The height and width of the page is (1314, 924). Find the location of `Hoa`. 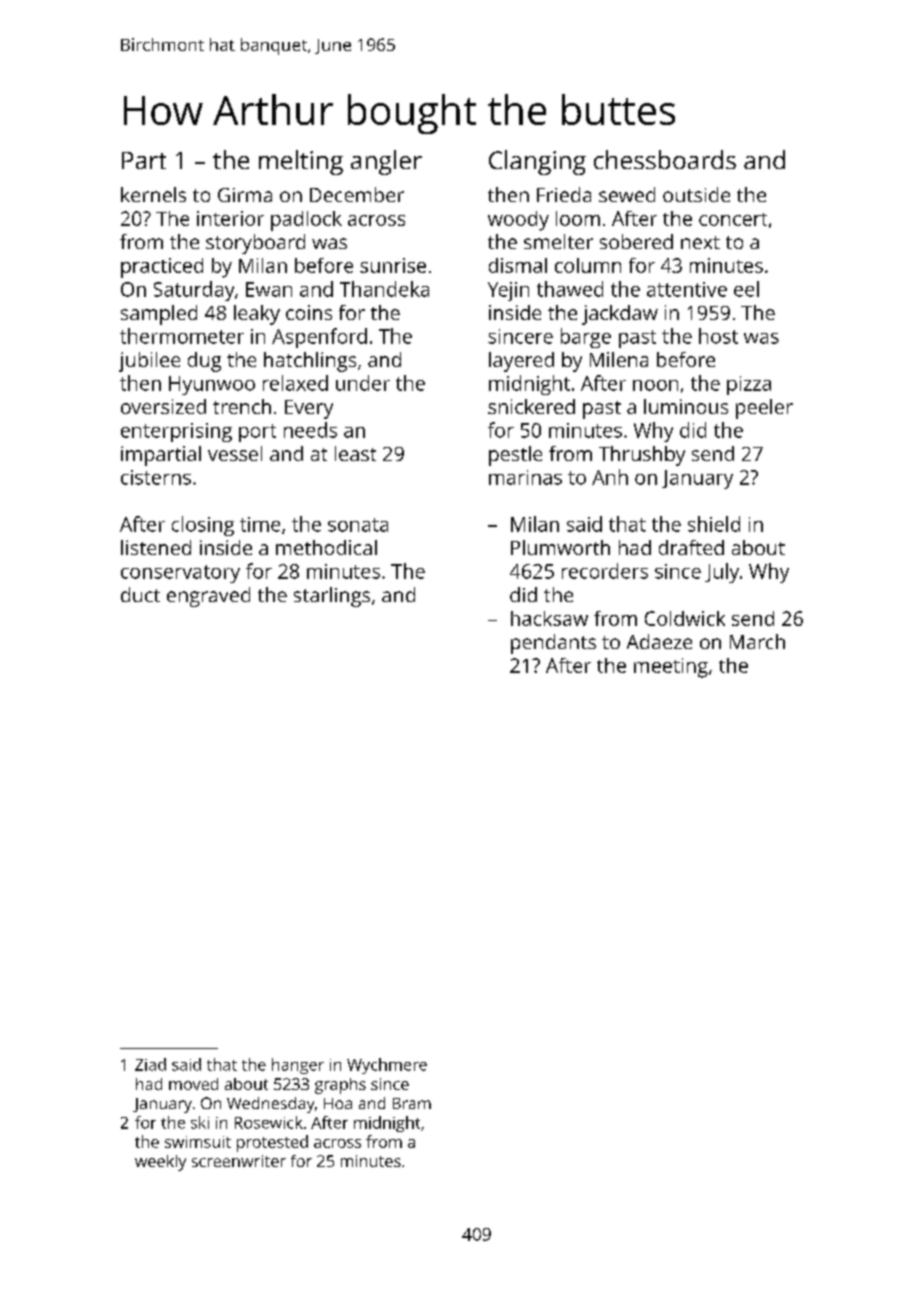

Hoa is located at coordinates (338, 1103).
